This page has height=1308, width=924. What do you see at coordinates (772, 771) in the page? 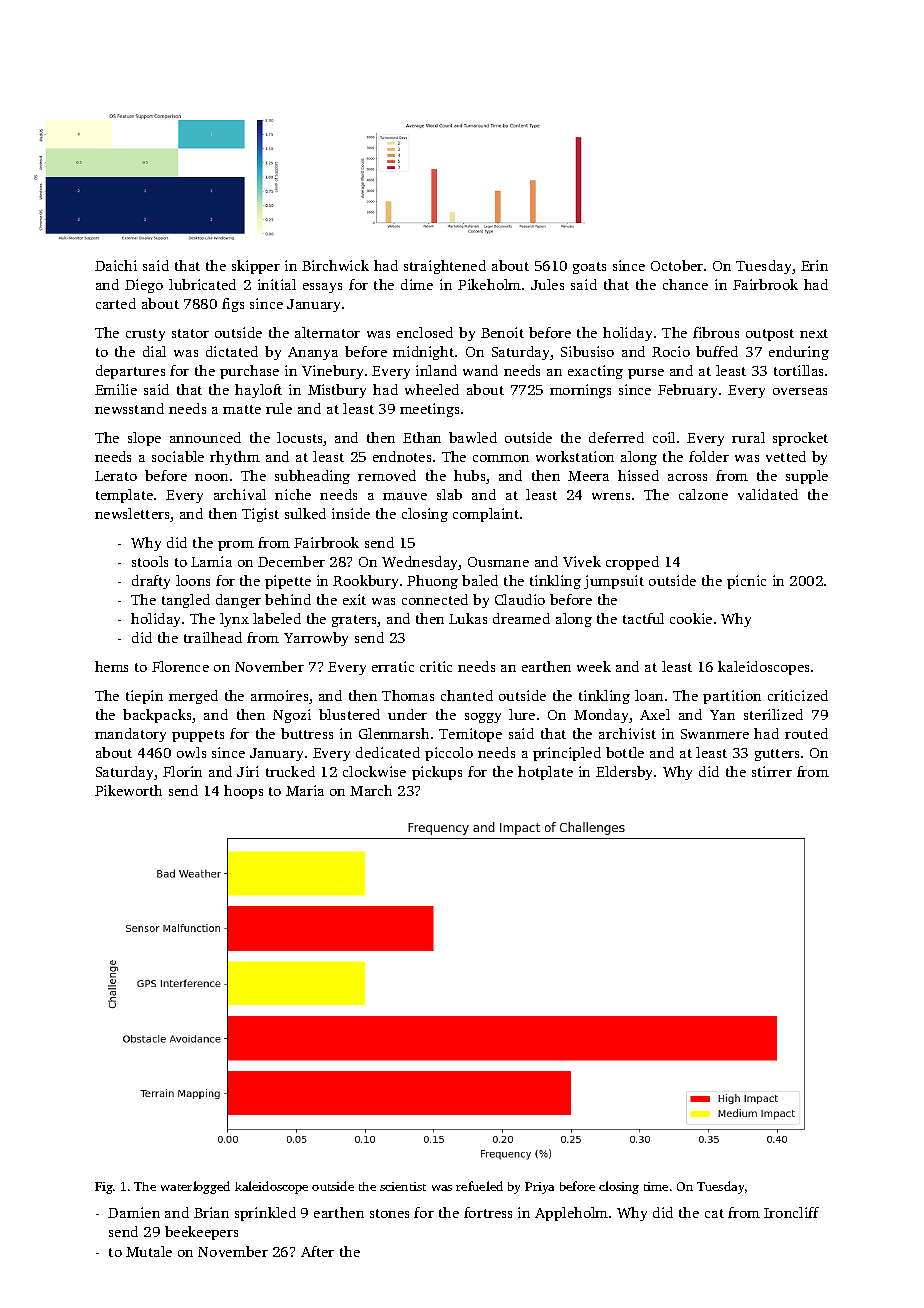
I see `stirrer` at bounding box center [772, 771].
